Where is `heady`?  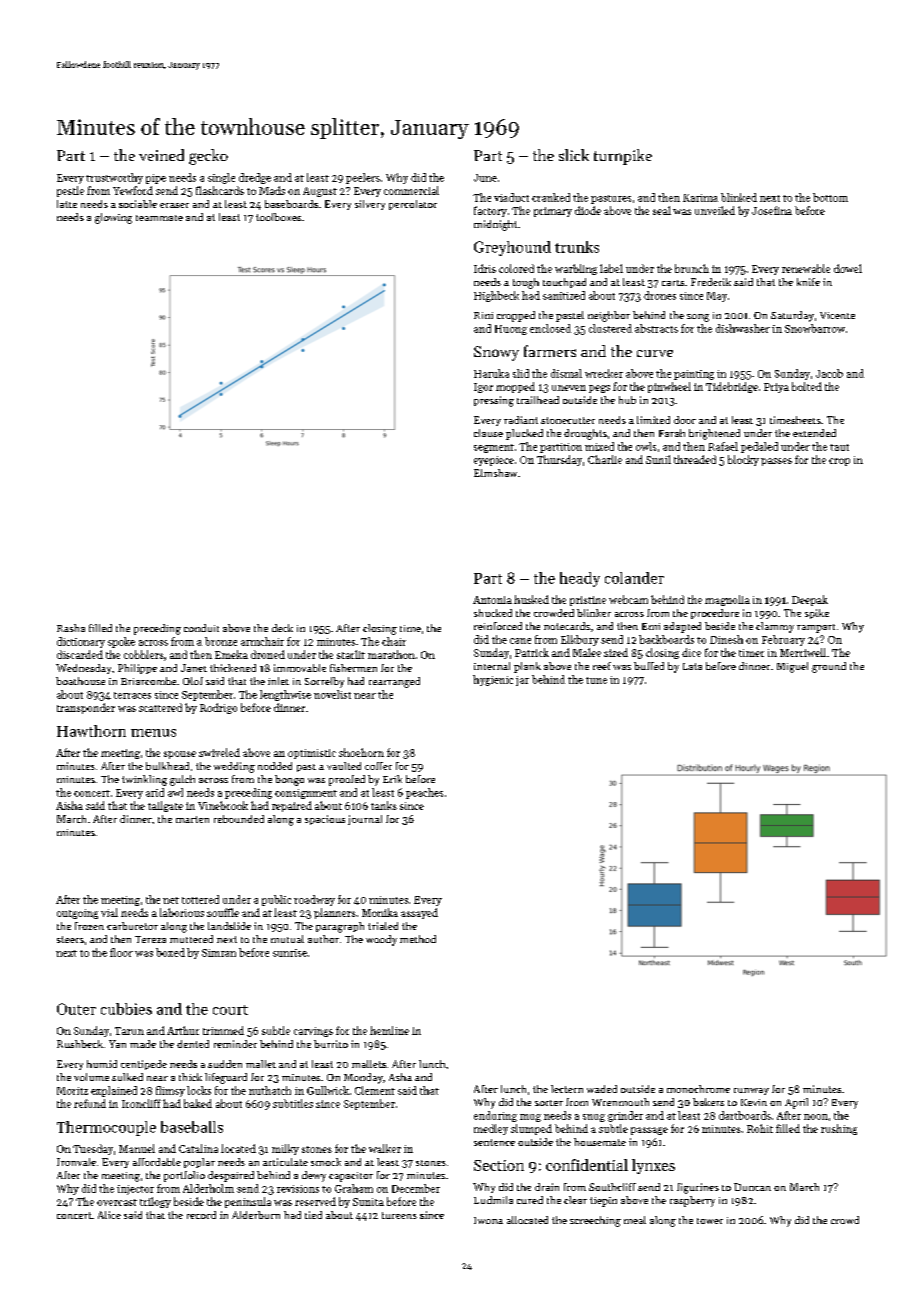
heady is located at coordinates (580, 579).
